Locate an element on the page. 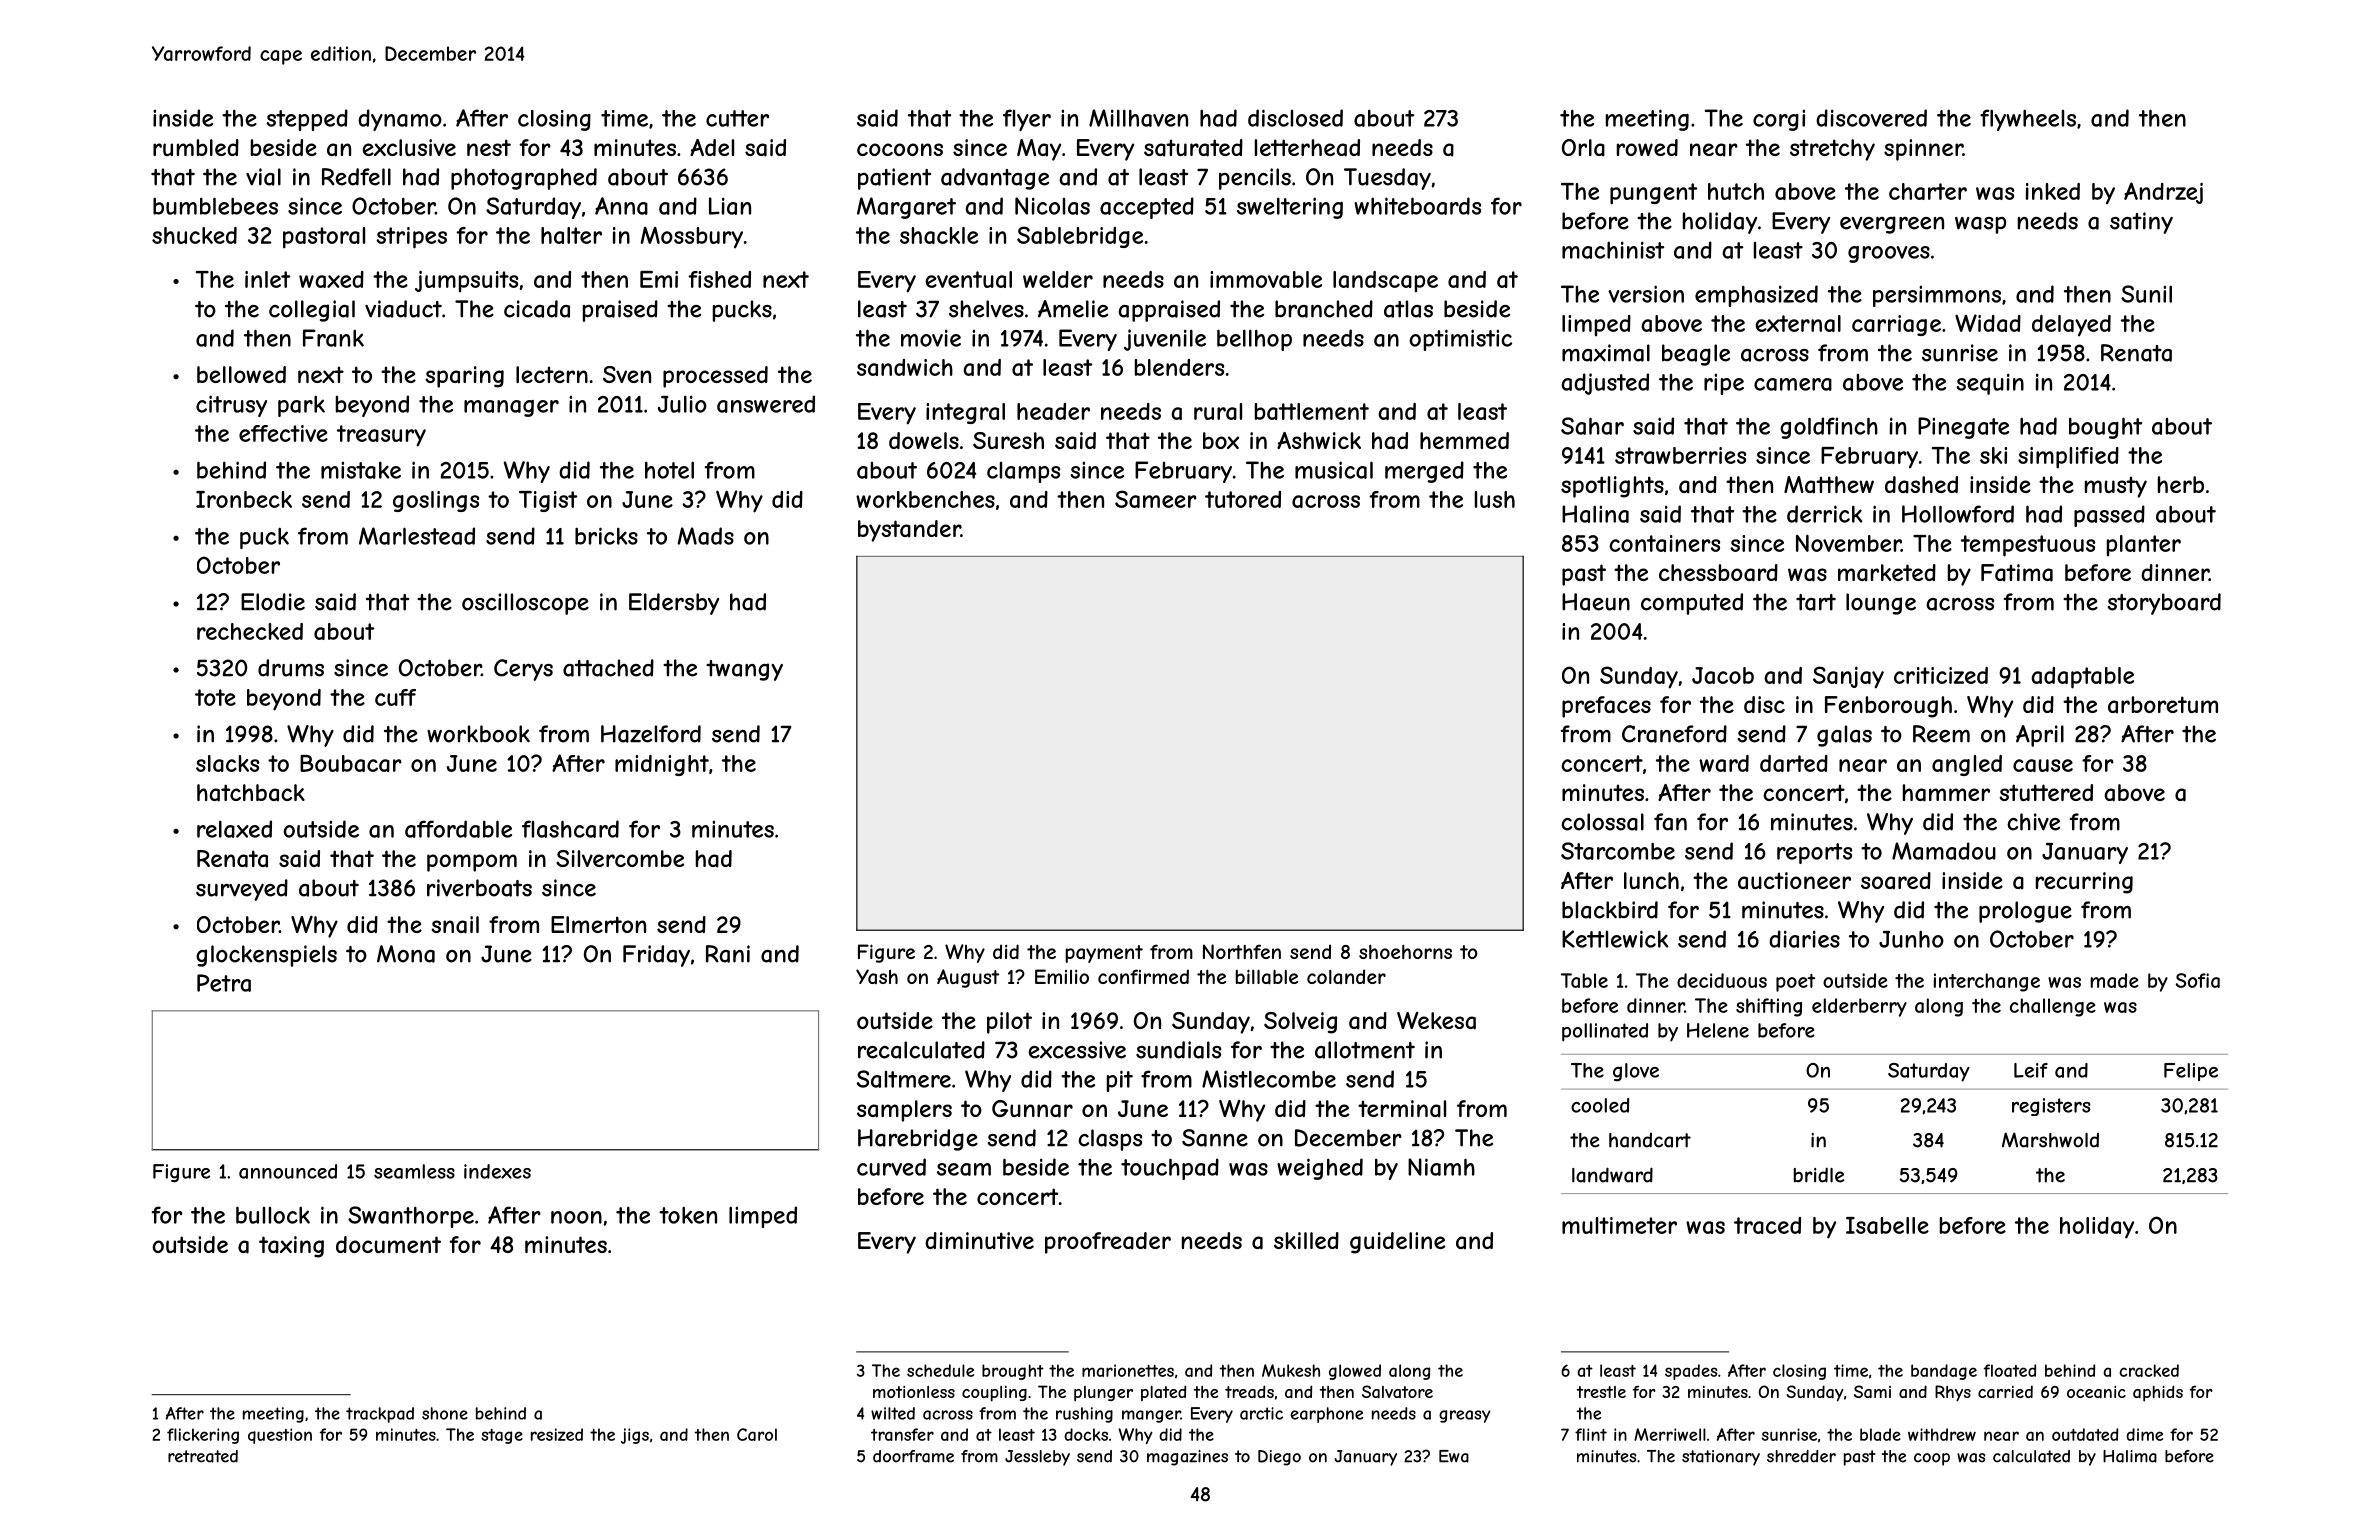  musty is located at coordinates (2116, 487).
